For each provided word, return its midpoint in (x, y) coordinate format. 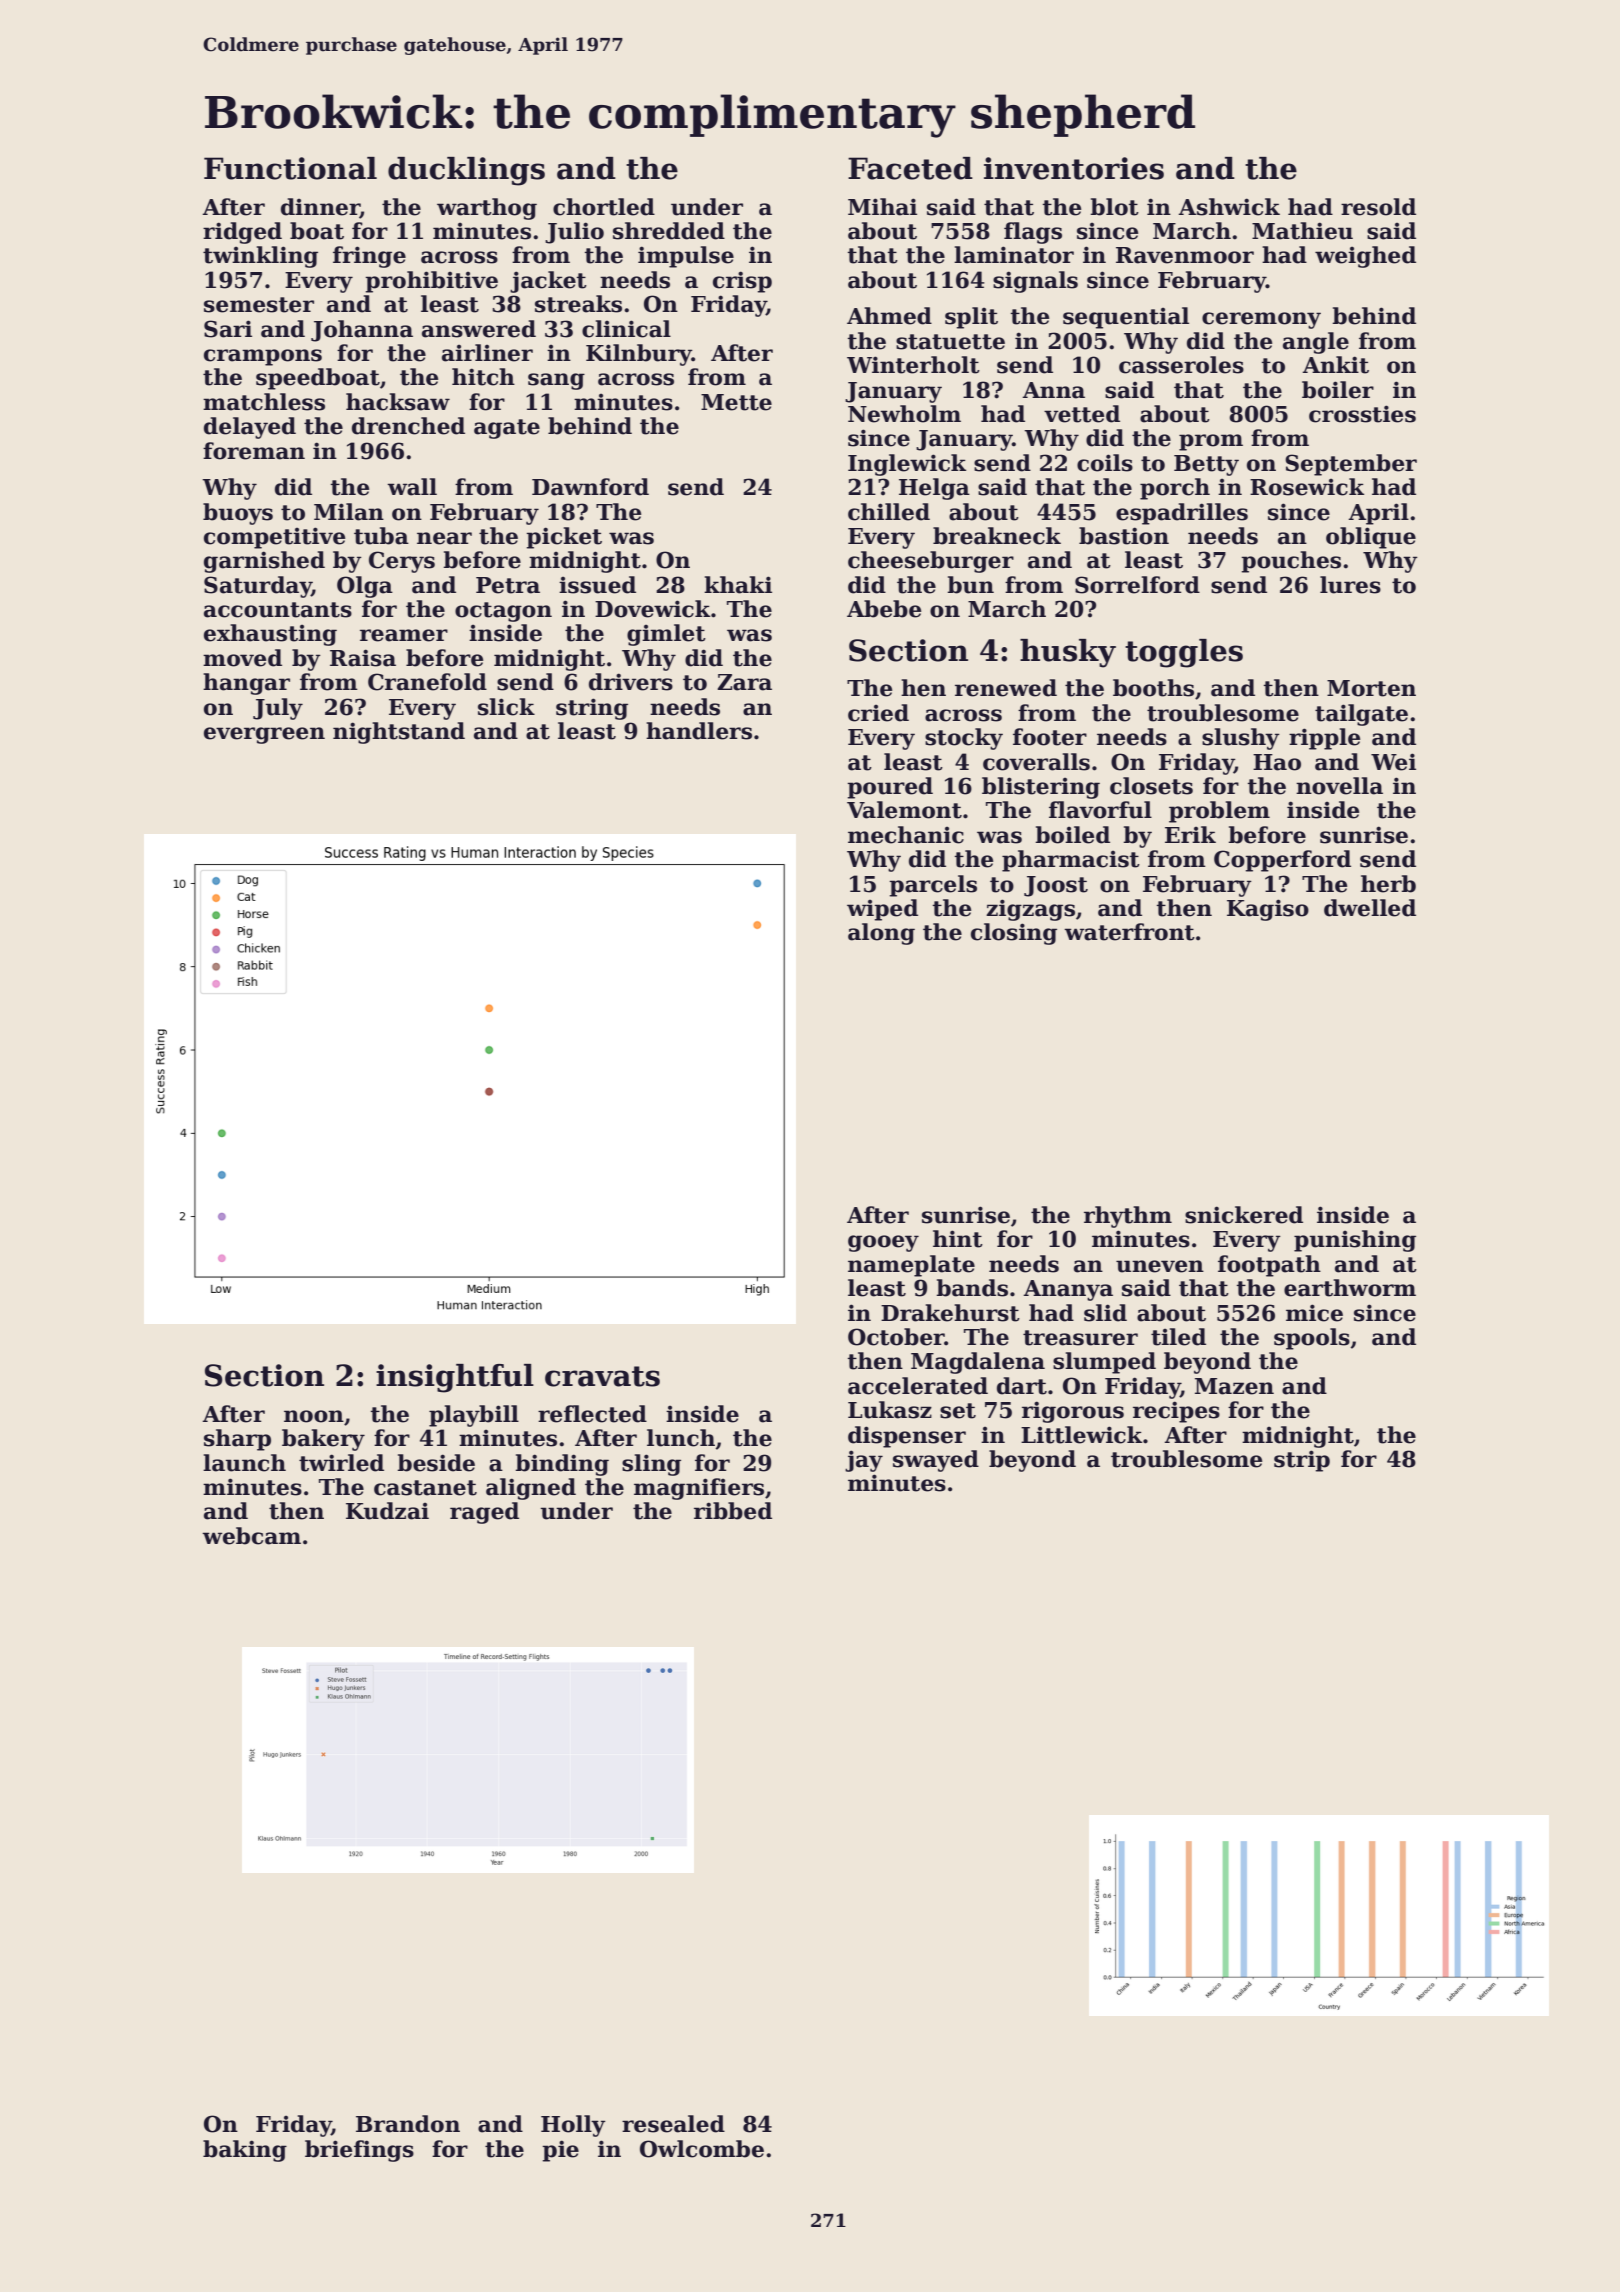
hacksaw (398, 402)
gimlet (666, 635)
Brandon (408, 2124)
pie (560, 2151)
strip (1302, 1461)
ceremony (1261, 320)
